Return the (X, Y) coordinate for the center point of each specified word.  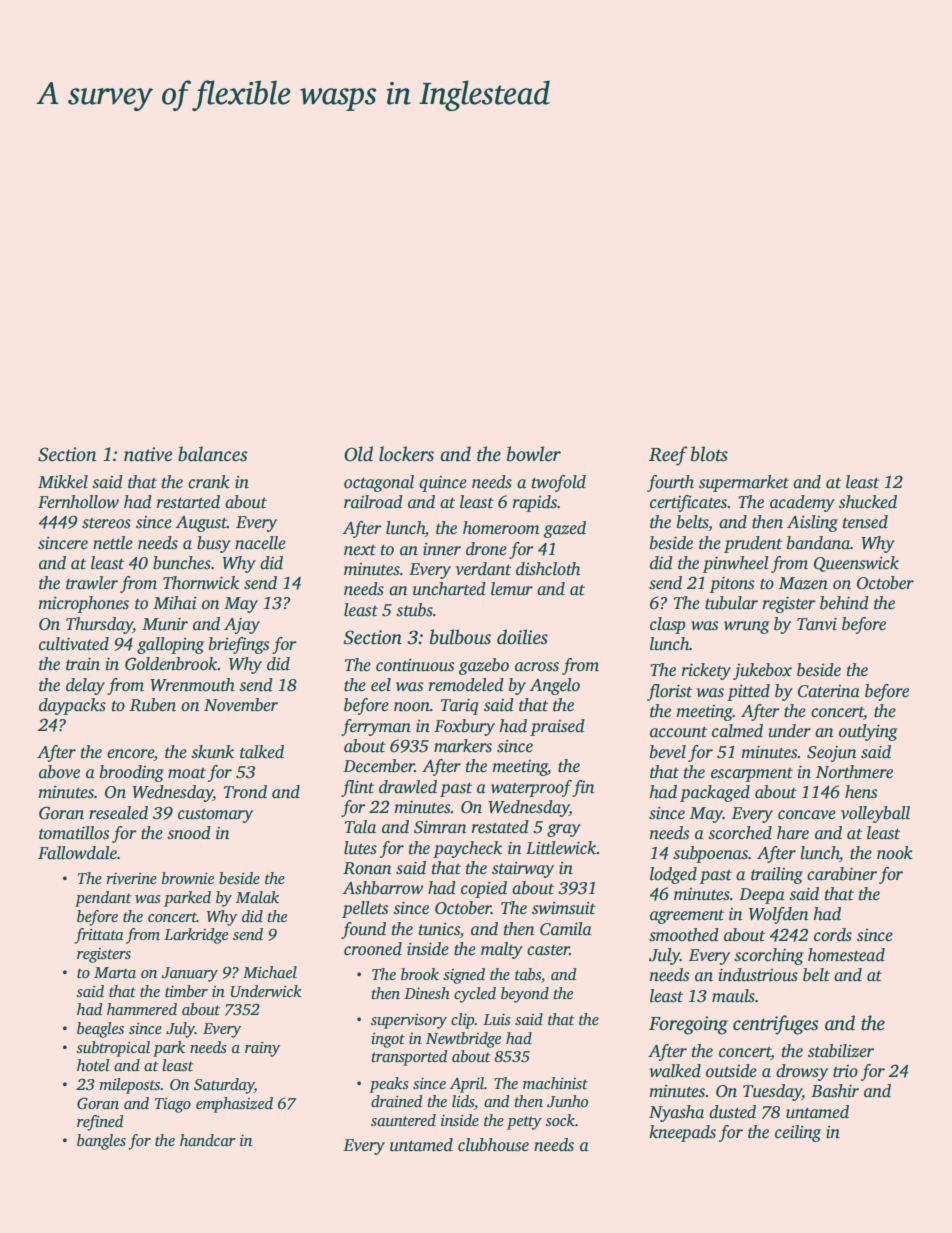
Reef (668, 456)
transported (410, 1058)
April (467, 1085)
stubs (414, 610)
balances (213, 454)
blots (709, 454)
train (83, 664)
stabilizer (841, 1051)
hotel (93, 1065)
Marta (115, 972)
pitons (732, 584)
